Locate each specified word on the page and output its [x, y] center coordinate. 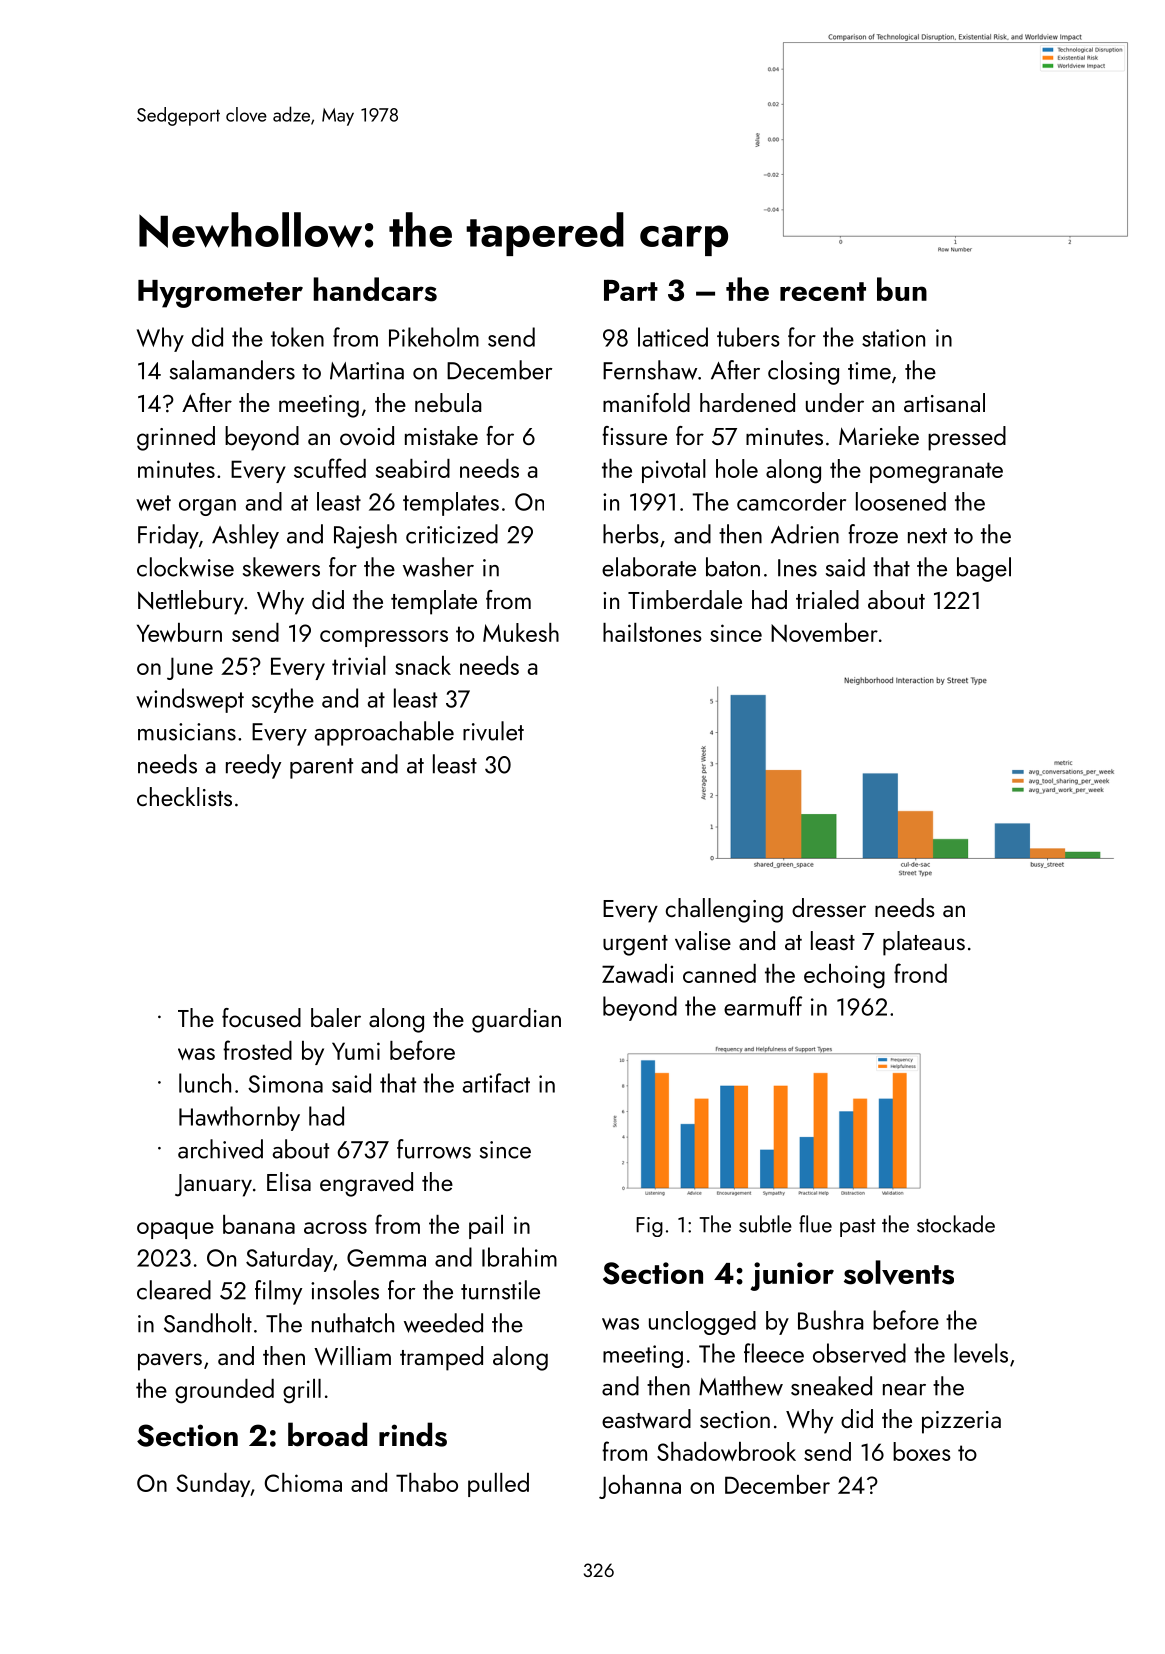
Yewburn [179, 632]
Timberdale [685, 599]
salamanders [232, 370]
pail [486, 1227]
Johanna [640, 1487]
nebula [448, 402]
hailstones [652, 632]
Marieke [879, 435]
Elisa [289, 1181]
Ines [797, 568]
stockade [956, 1224]
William [352, 1356]
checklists [184, 796]
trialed [827, 599]
